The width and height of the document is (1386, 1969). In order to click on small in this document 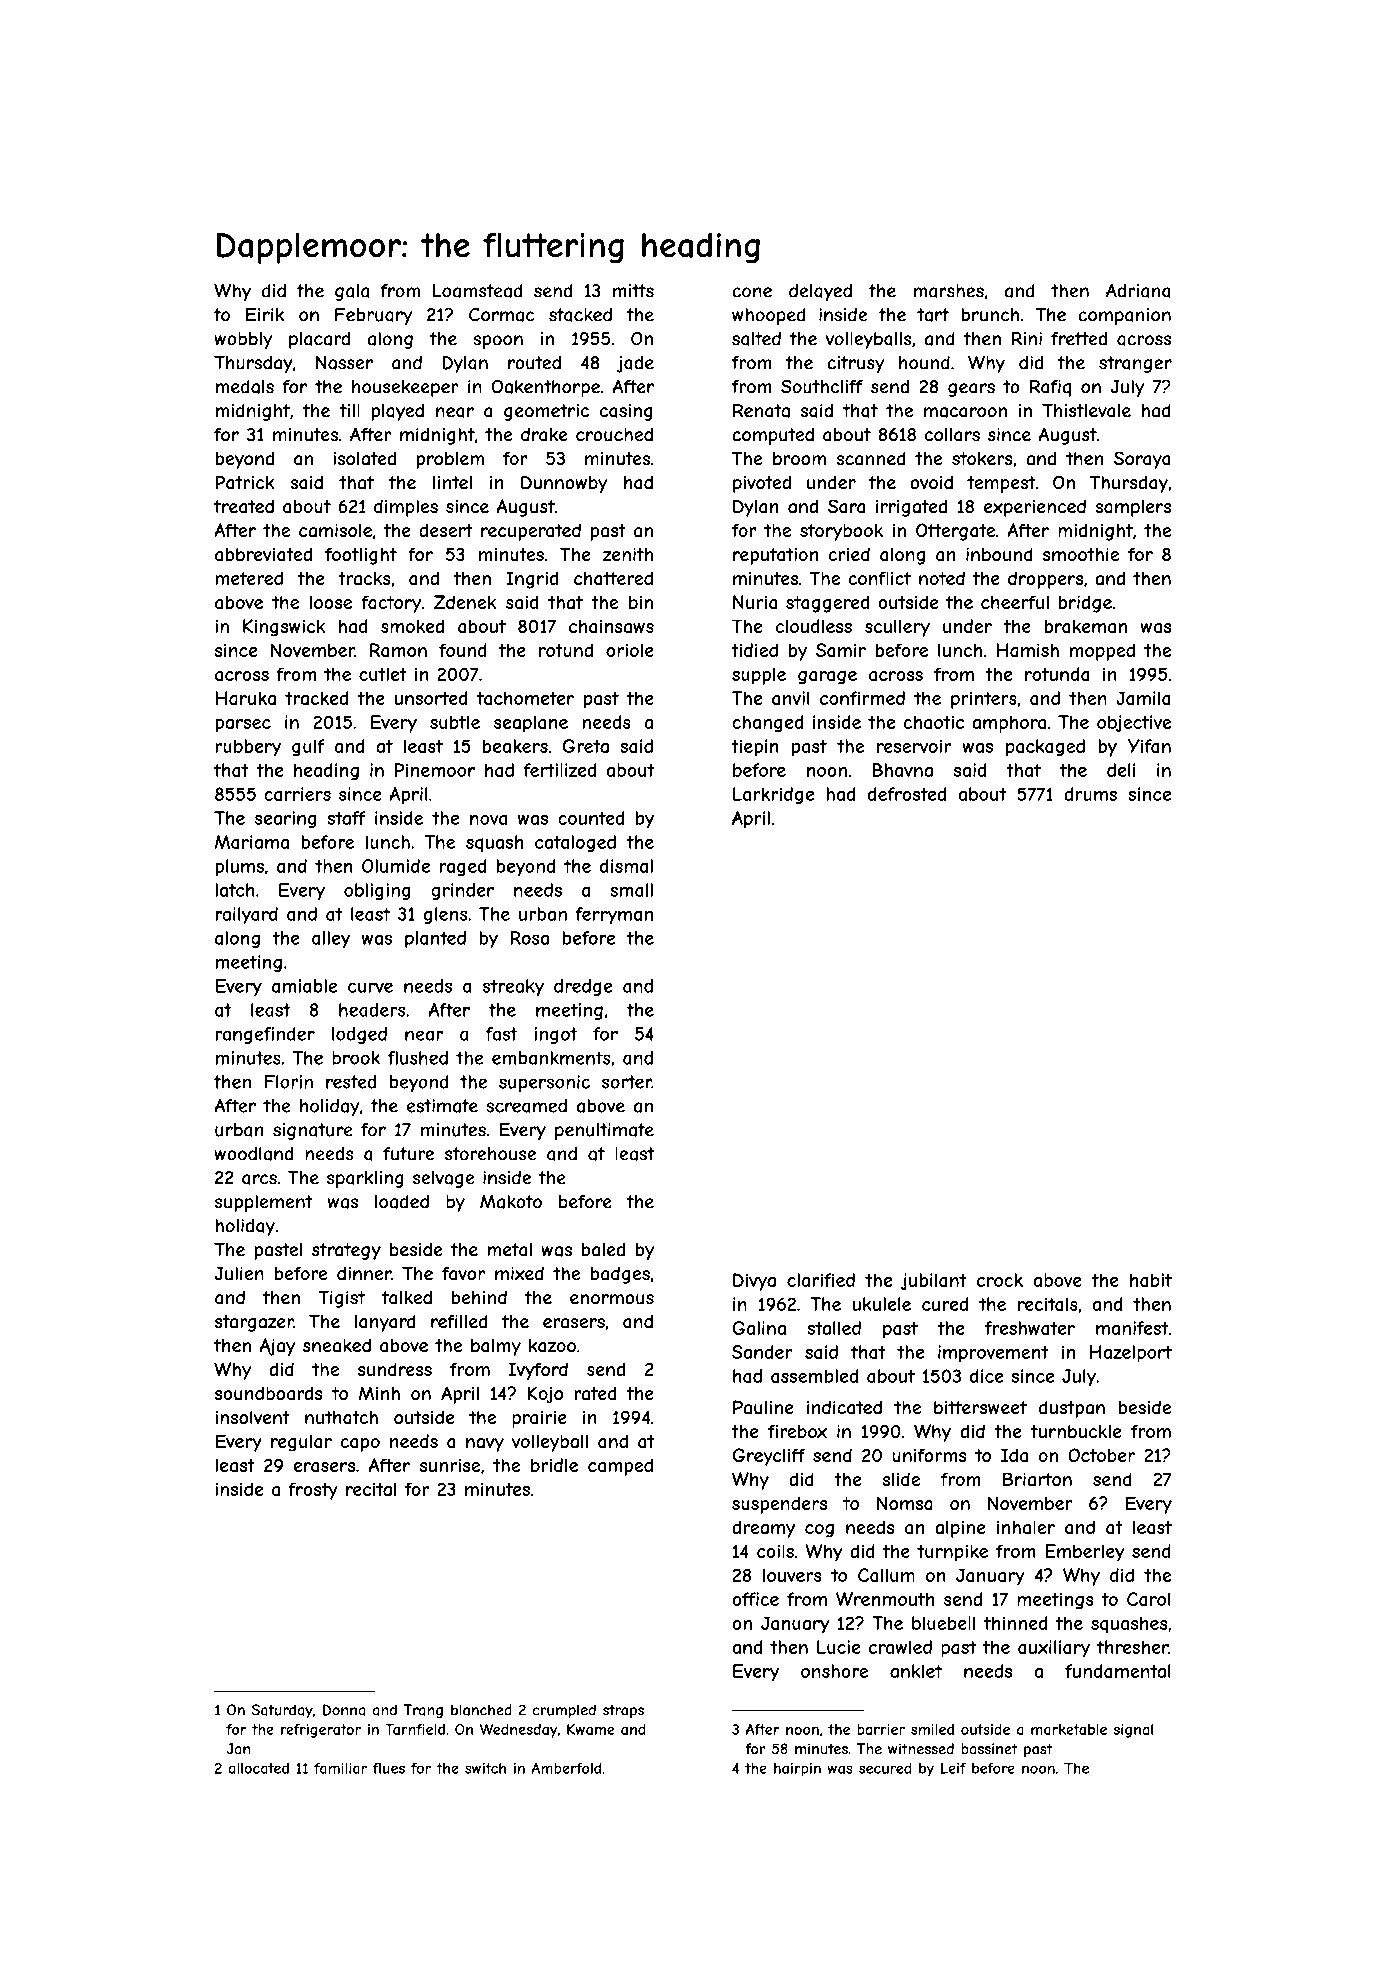, I will do `click(631, 890)`.
